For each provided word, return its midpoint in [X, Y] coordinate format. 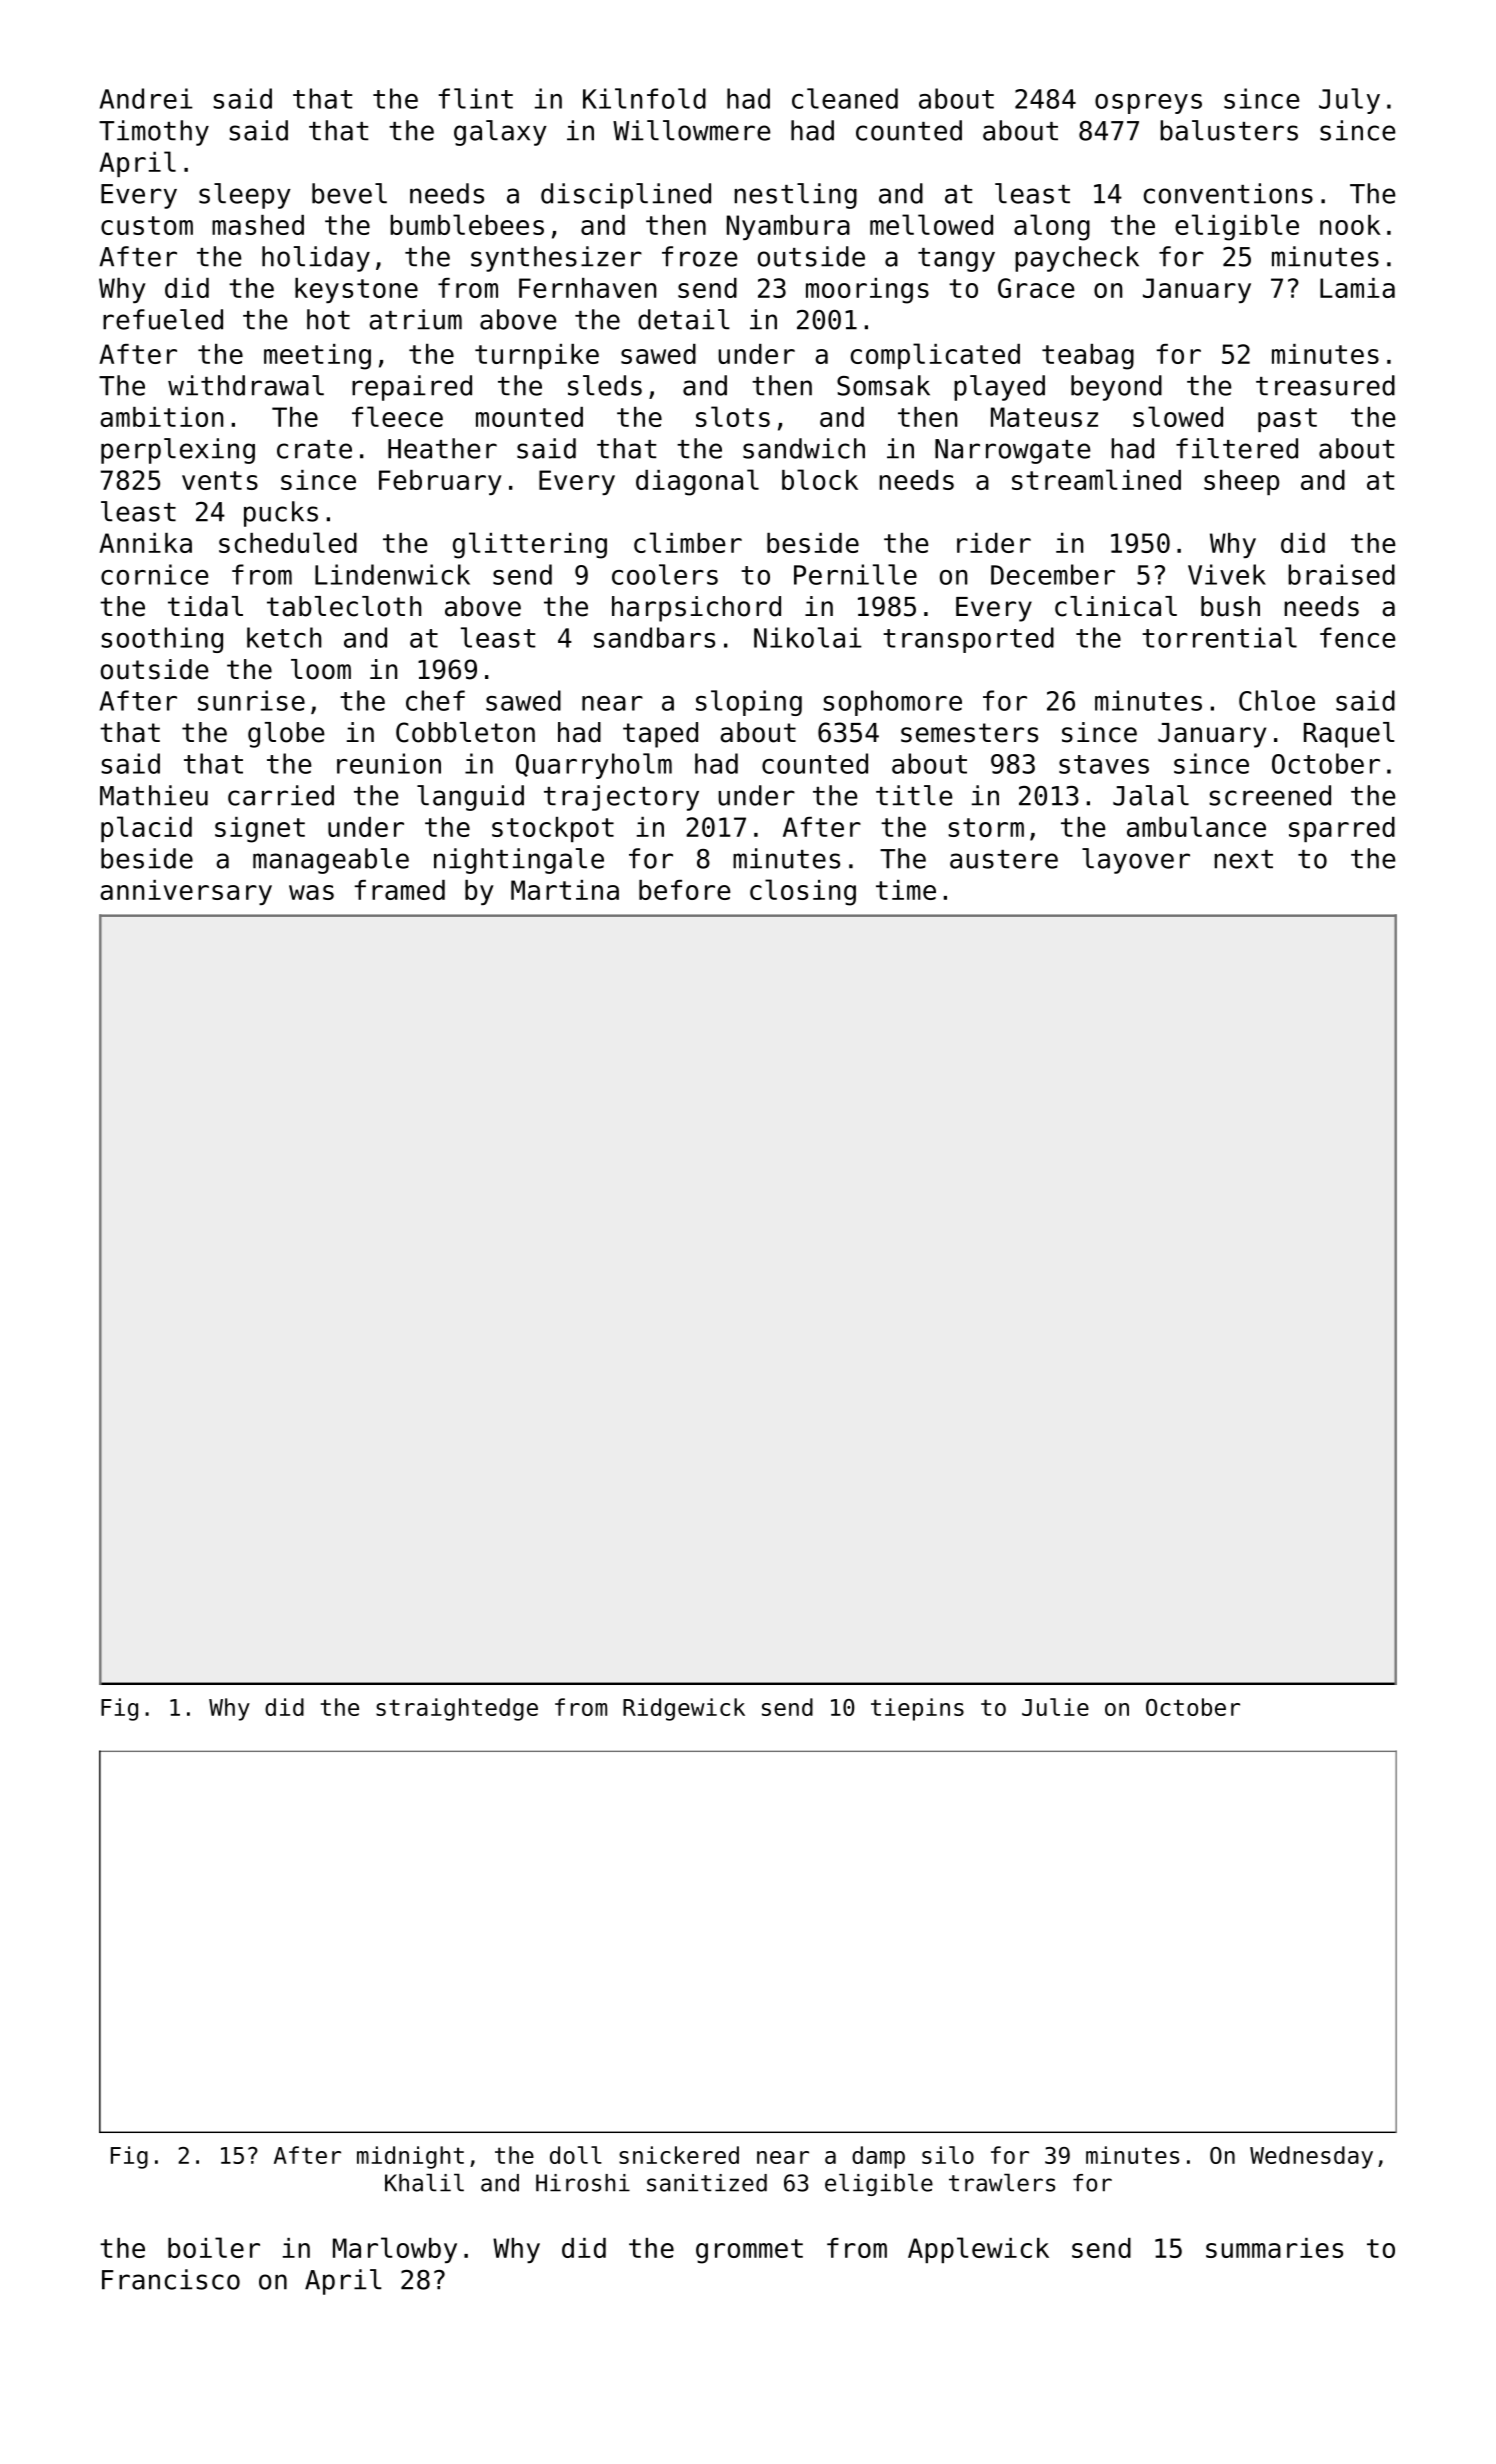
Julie [1055, 1707]
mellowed [931, 224]
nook [1350, 225]
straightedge [457, 1709]
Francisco [171, 2279]
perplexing [178, 451]
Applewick [978, 2250]
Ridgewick [684, 1709]
